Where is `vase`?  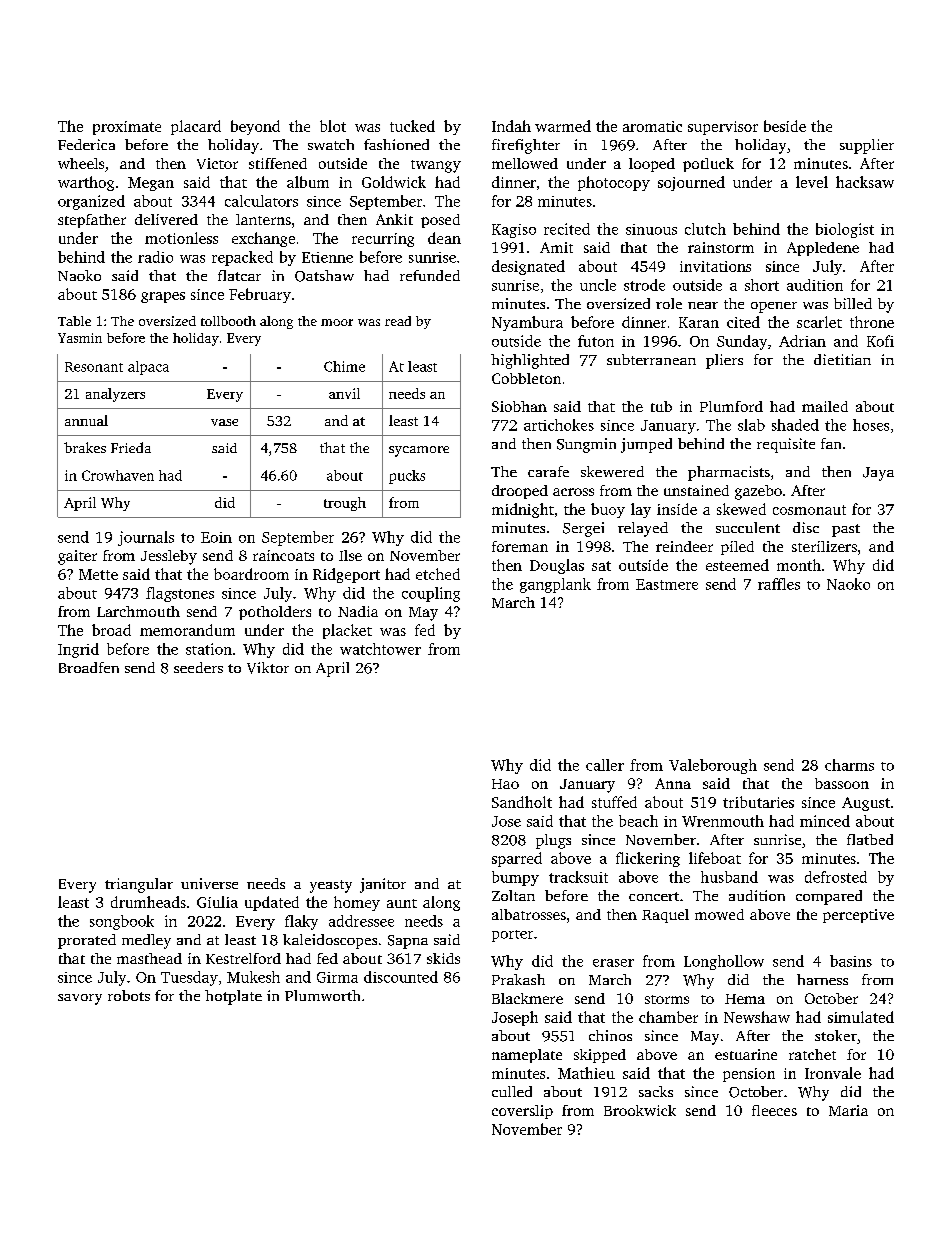
vase is located at coordinates (224, 422).
